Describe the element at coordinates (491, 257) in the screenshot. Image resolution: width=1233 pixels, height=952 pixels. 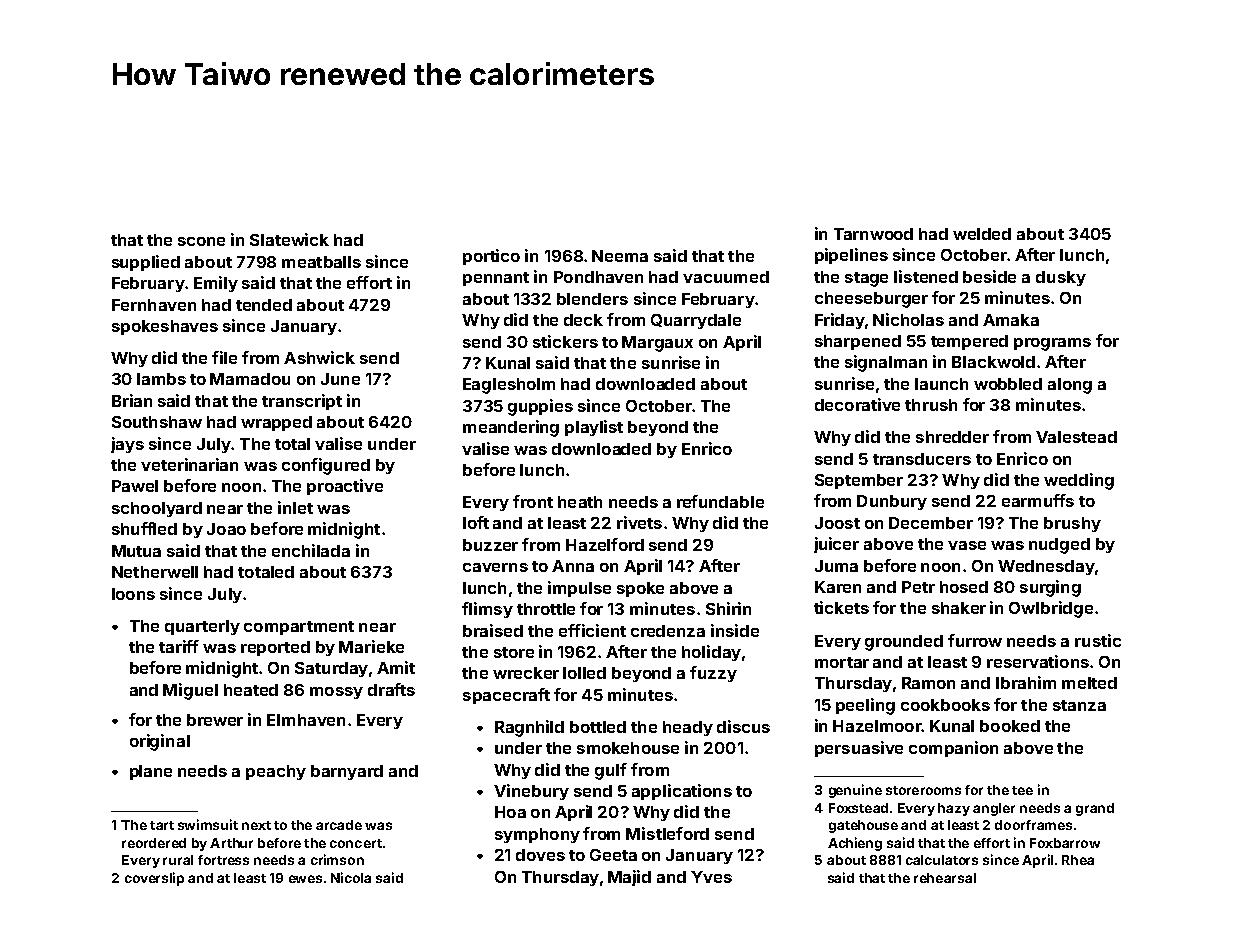
I see `portico` at that location.
